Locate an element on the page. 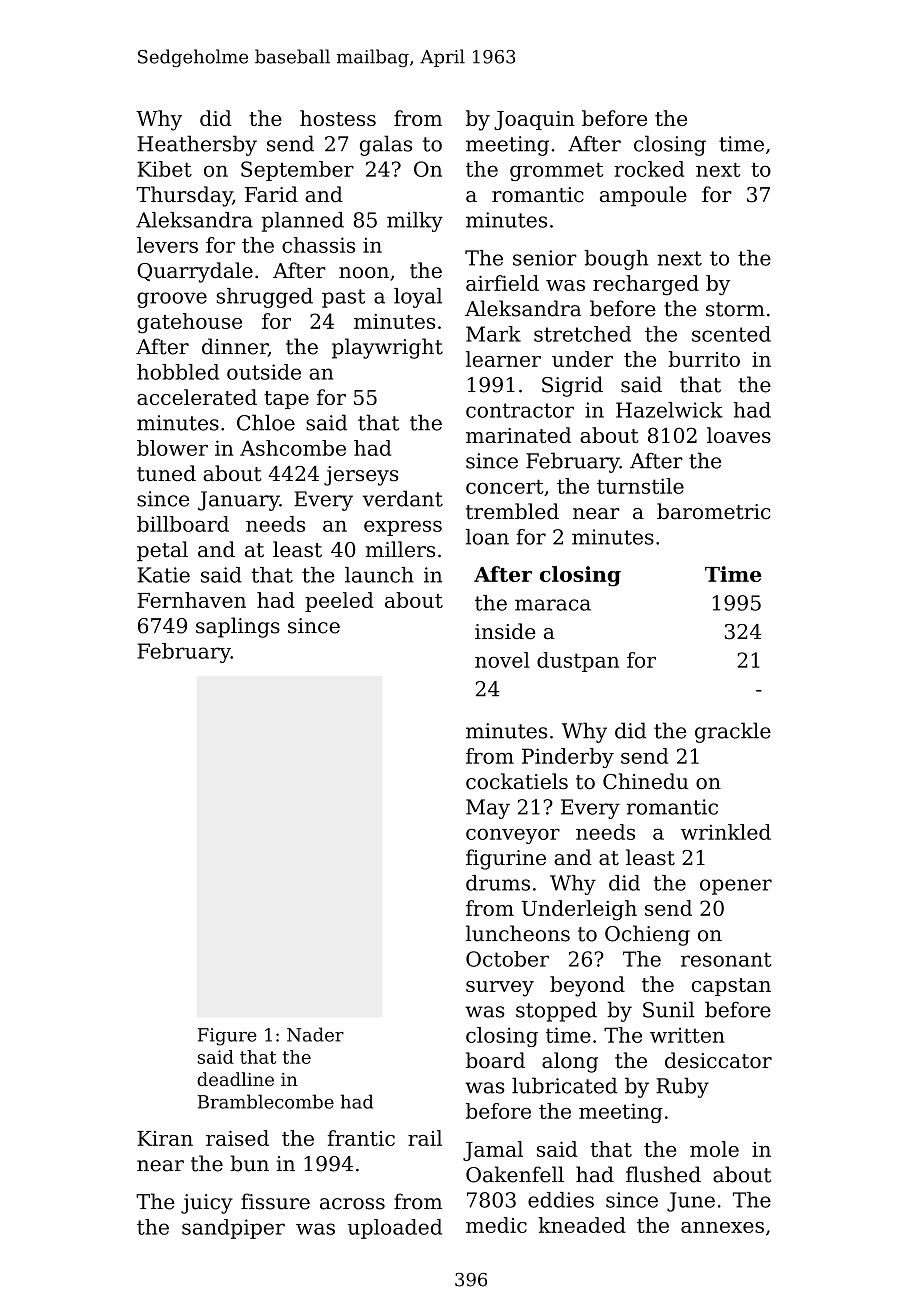 This document has width=908, height=1316. uploaded is located at coordinates (395, 1229).
